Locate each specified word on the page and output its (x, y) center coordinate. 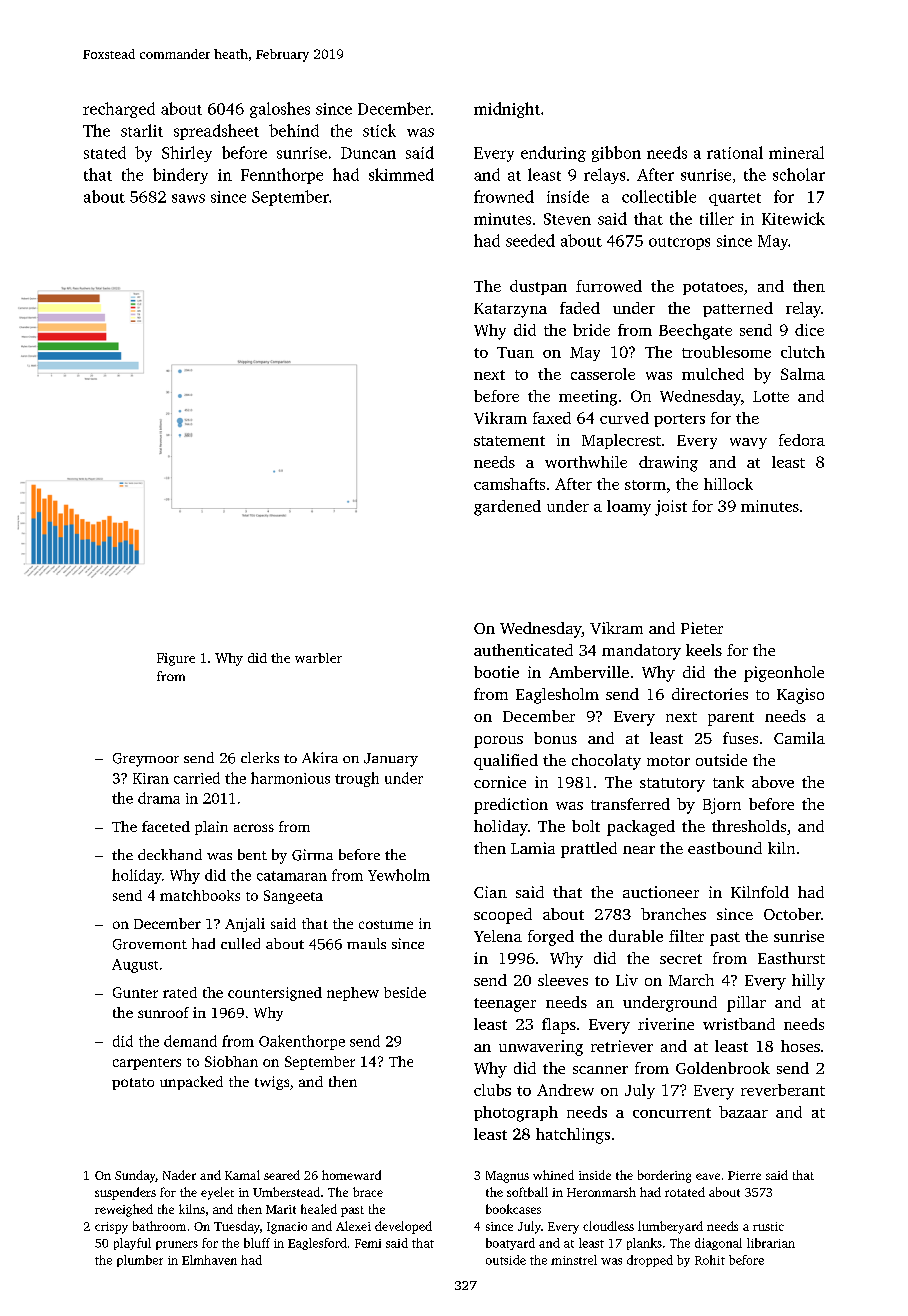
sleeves (563, 980)
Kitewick (793, 218)
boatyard (510, 1244)
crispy (111, 1228)
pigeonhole (784, 674)
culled (240, 943)
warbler (318, 658)
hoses (800, 1046)
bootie (496, 672)
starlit (142, 130)
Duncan (368, 153)
